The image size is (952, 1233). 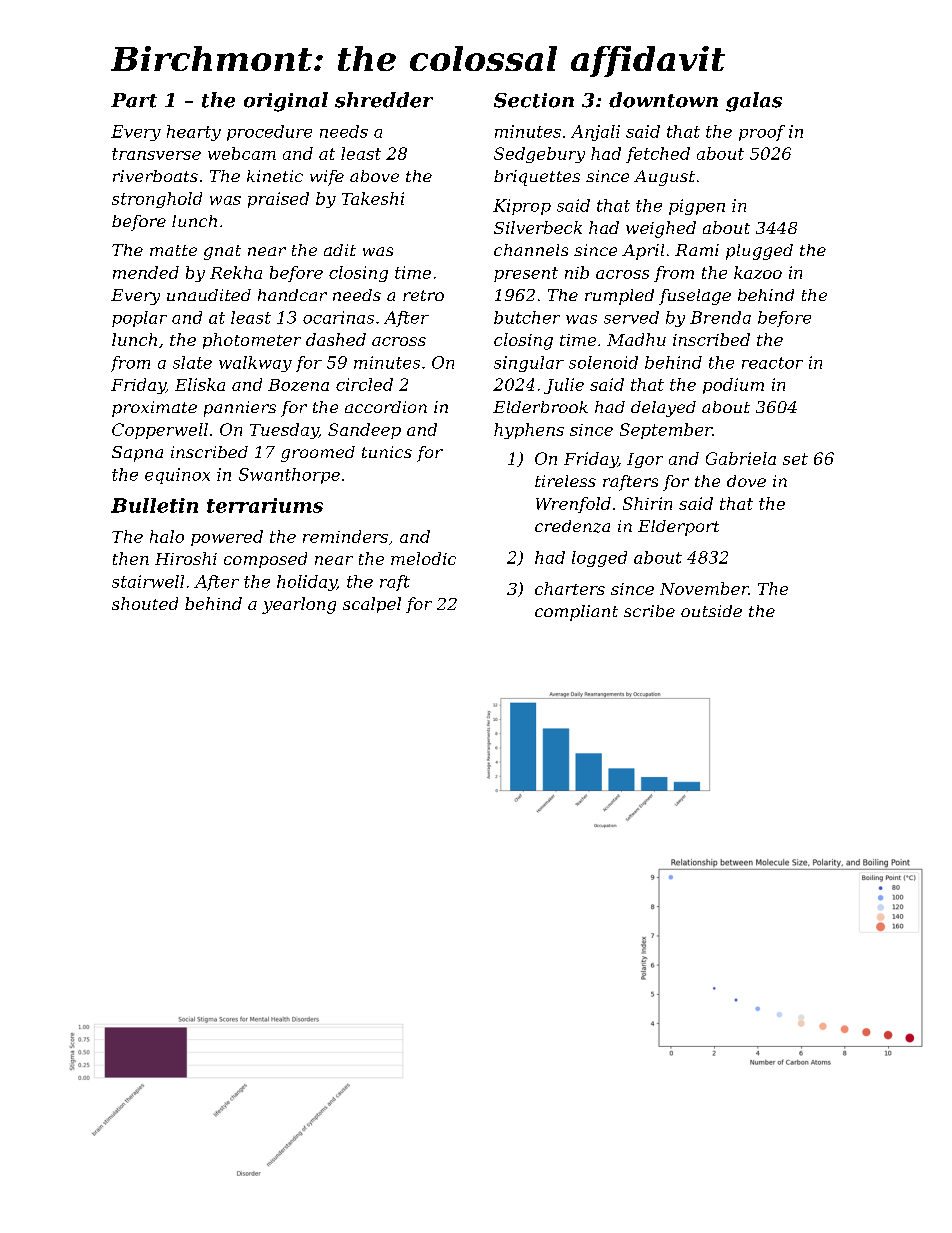 I want to click on delayed, so click(x=663, y=409).
